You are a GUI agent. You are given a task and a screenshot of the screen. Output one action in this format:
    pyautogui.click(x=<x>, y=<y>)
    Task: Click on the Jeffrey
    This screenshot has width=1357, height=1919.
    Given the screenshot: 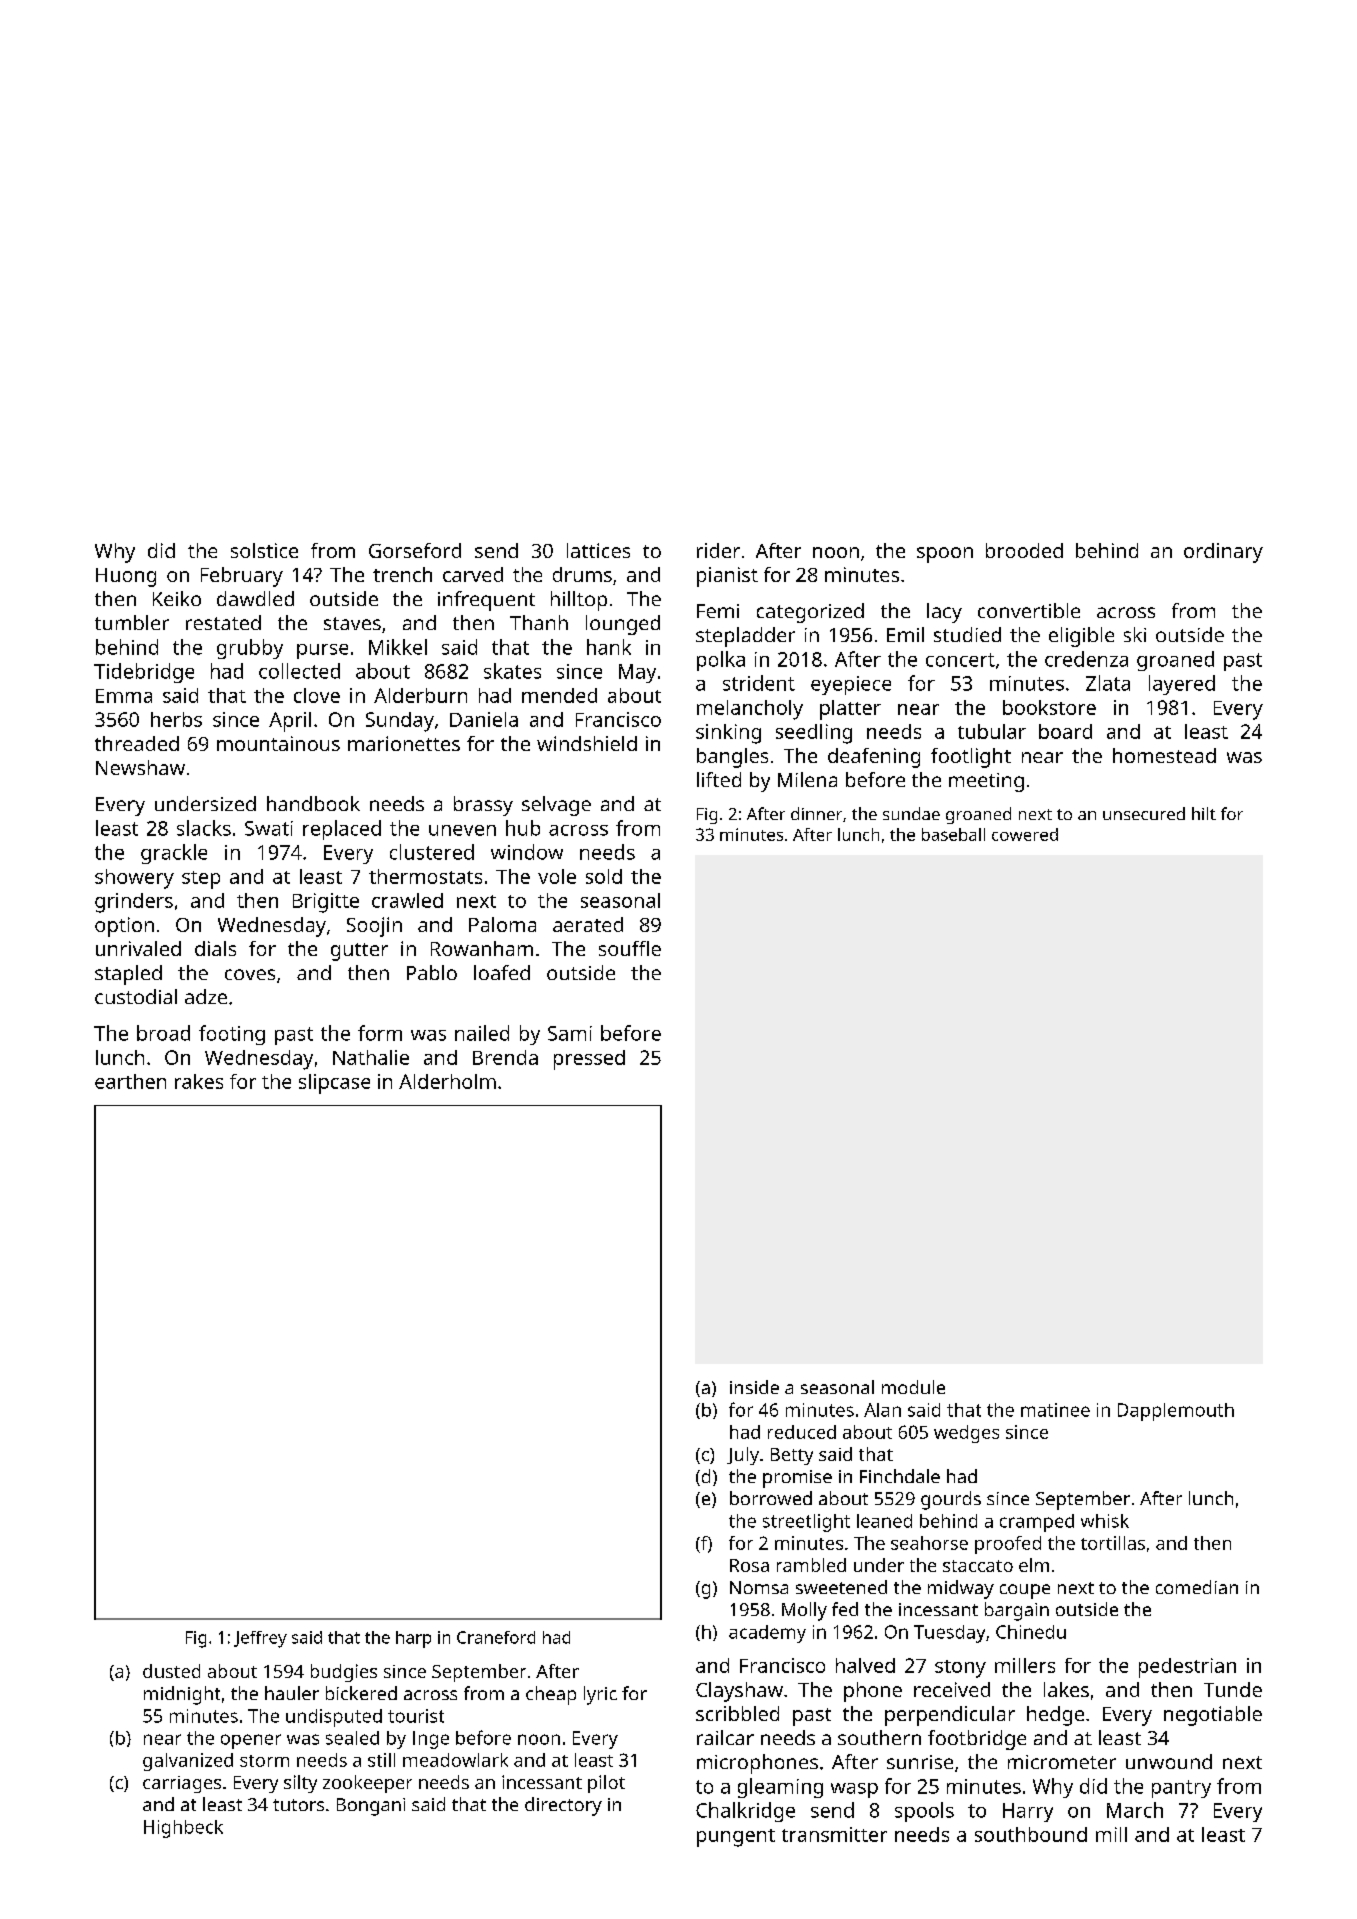 What is the action you would take?
    pyautogui.click(x=260, y=1639)
